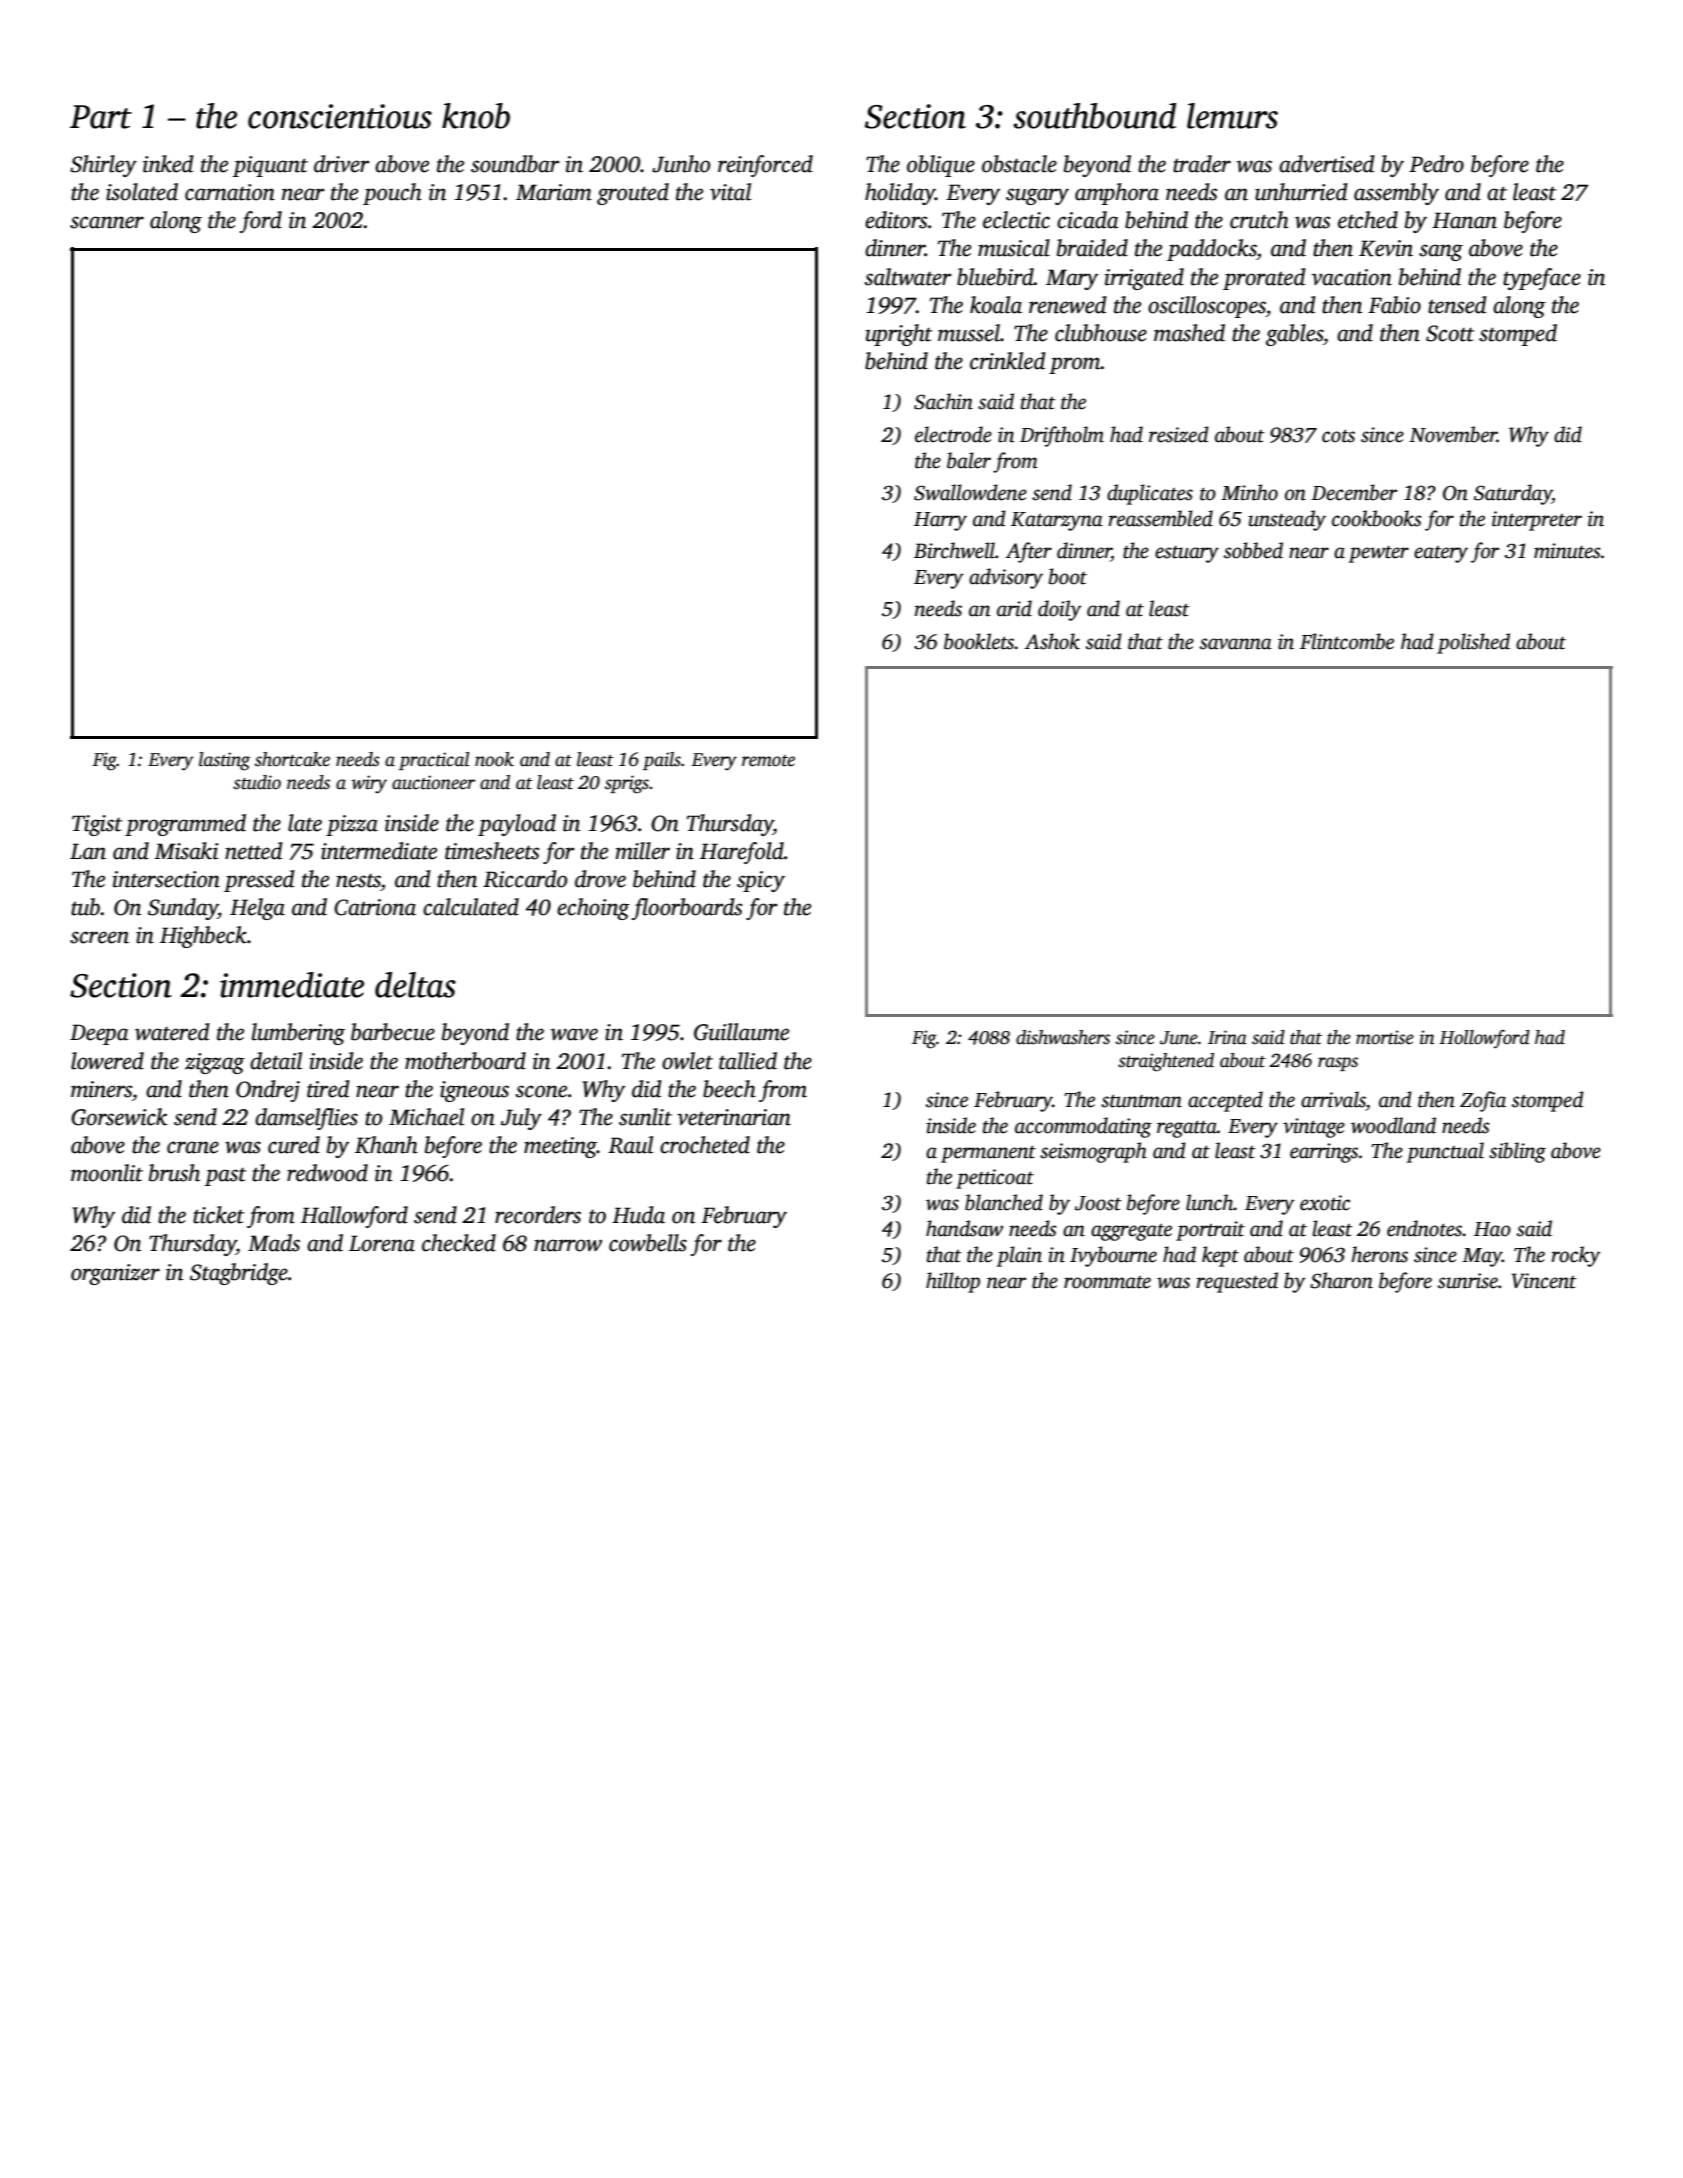 The image size is (1683, 2178). I want to click on November, so click(1453, 434).
